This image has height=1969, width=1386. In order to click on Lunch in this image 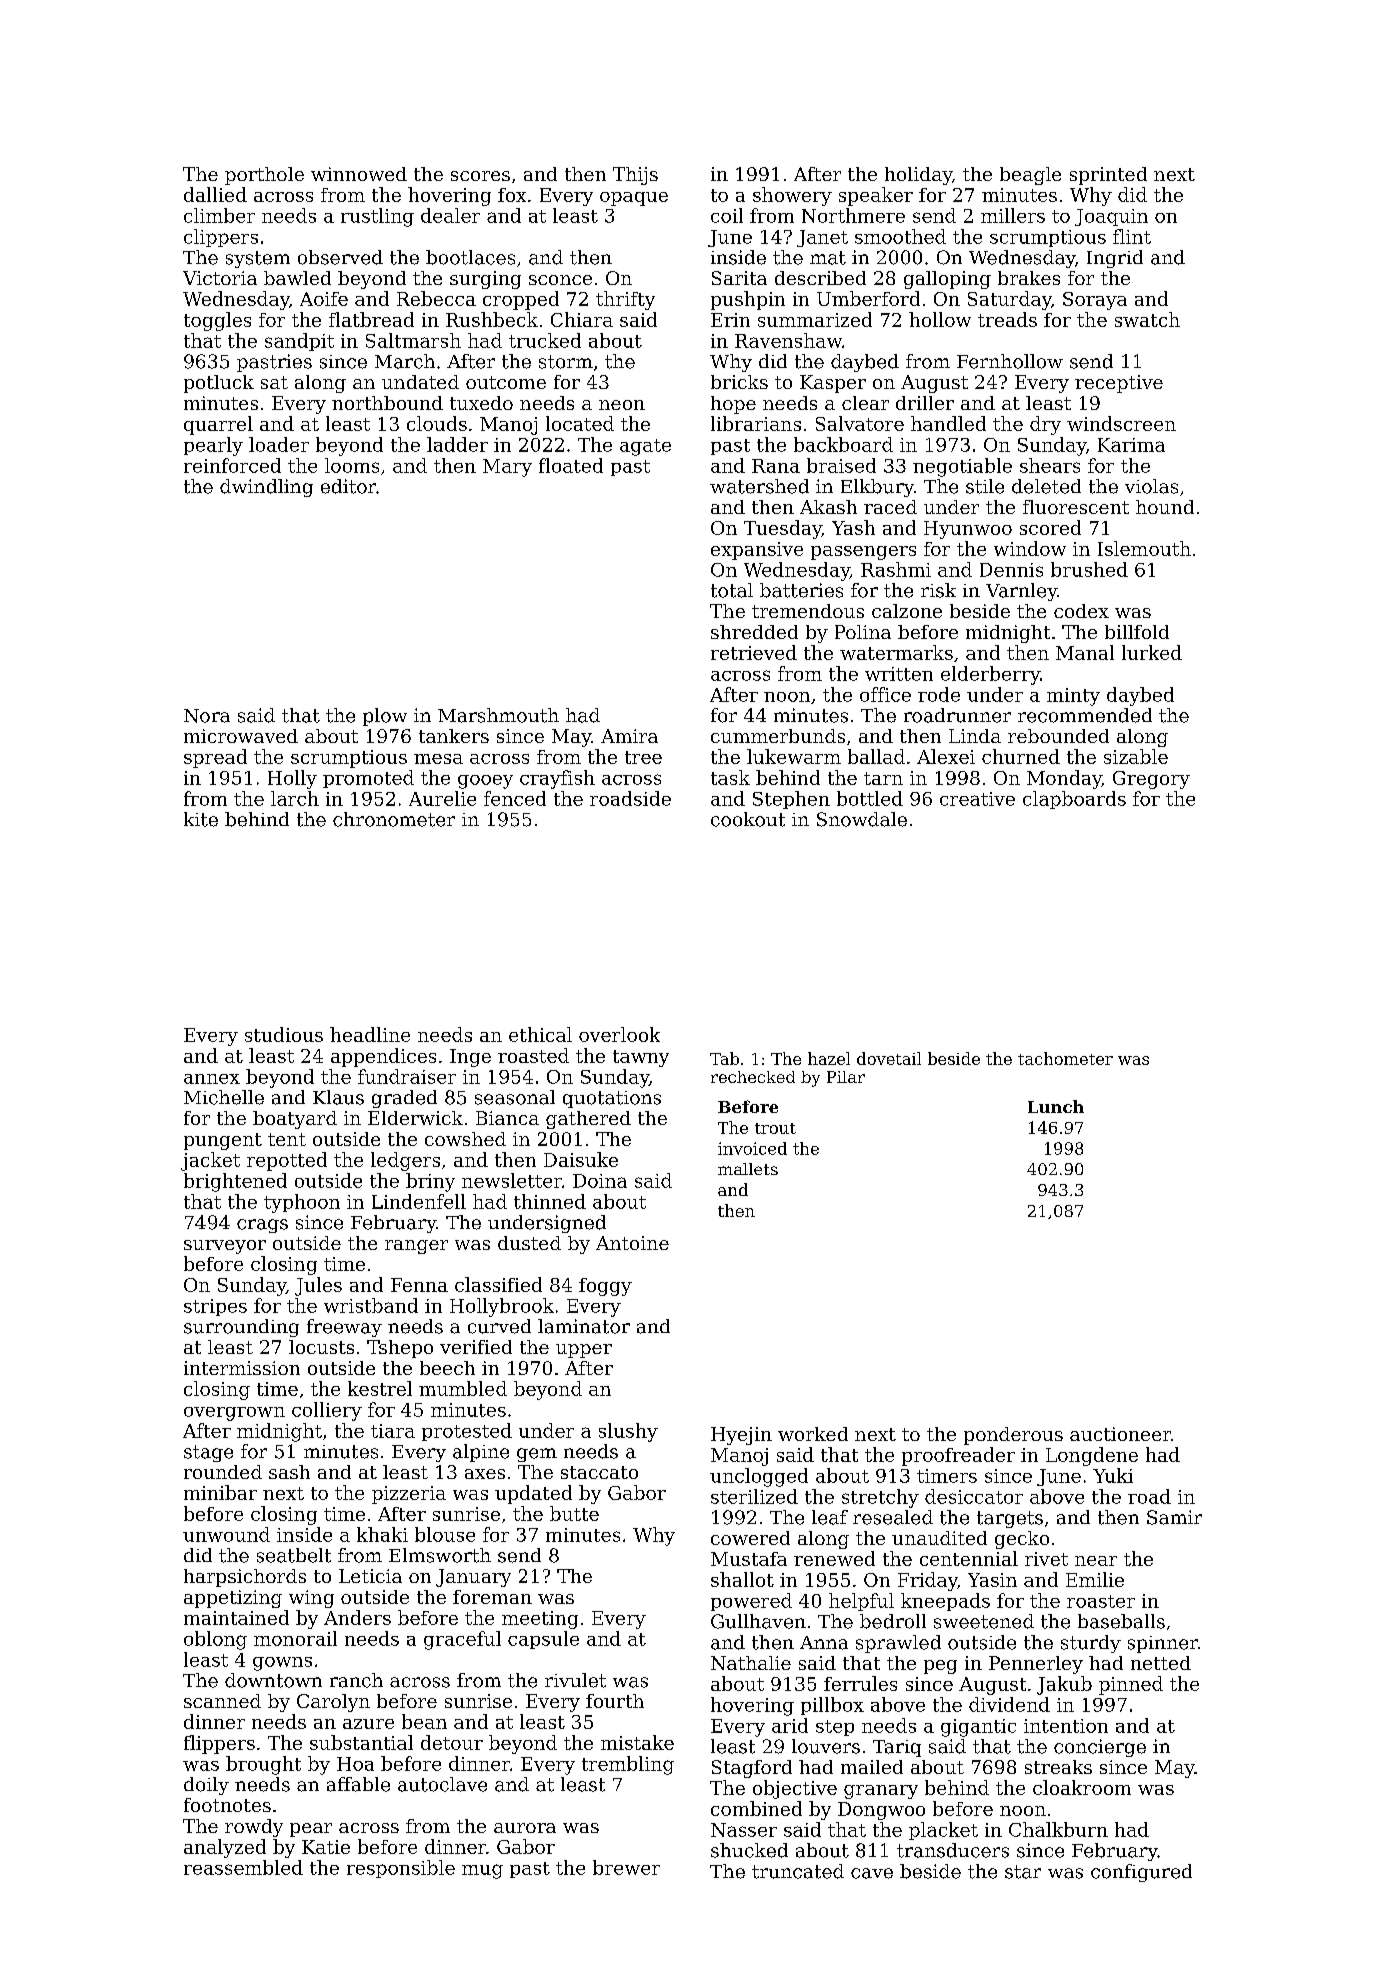, I will do `click(1056, 1106)`.
